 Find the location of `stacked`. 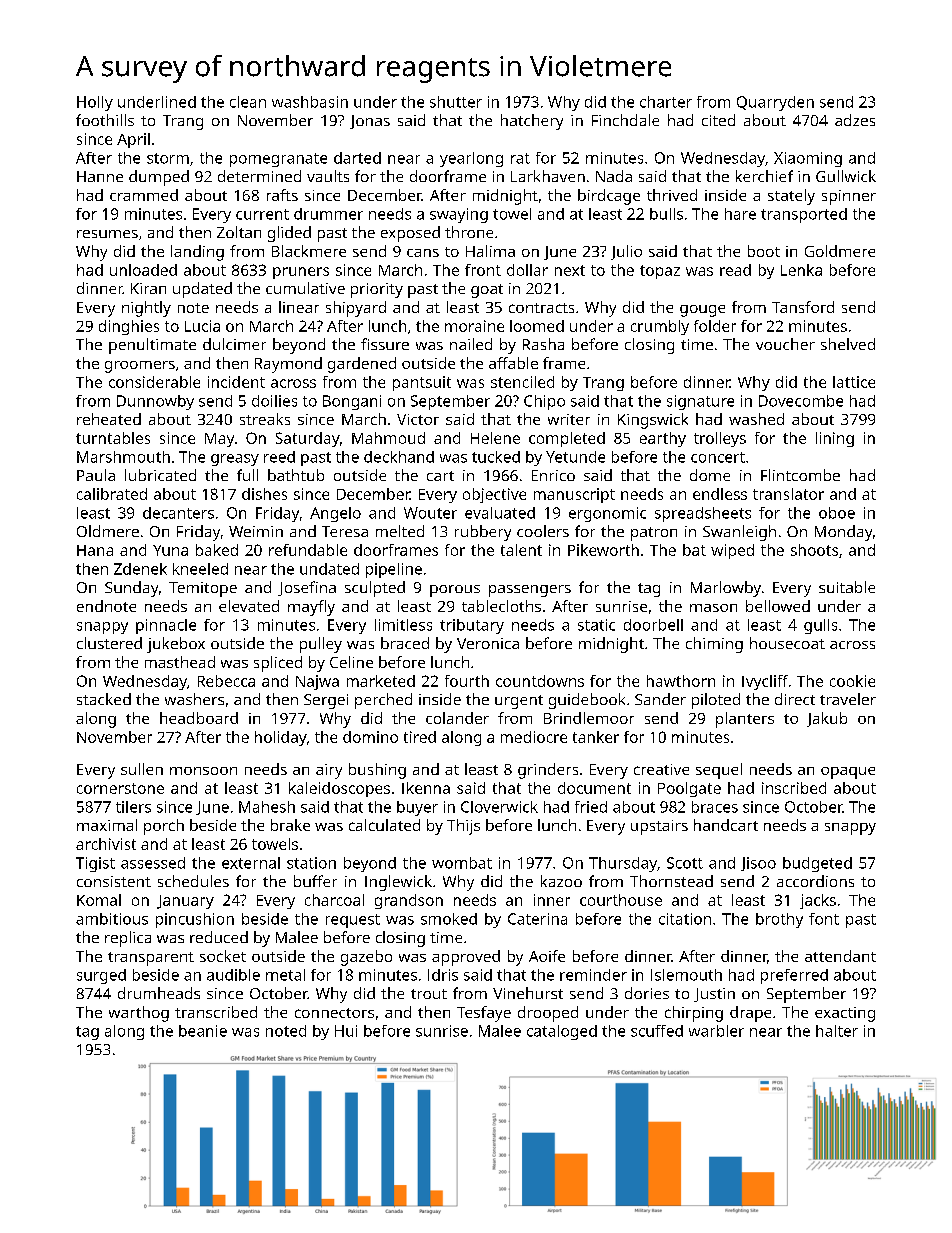

stacked is located at coordinates (104, 699).
